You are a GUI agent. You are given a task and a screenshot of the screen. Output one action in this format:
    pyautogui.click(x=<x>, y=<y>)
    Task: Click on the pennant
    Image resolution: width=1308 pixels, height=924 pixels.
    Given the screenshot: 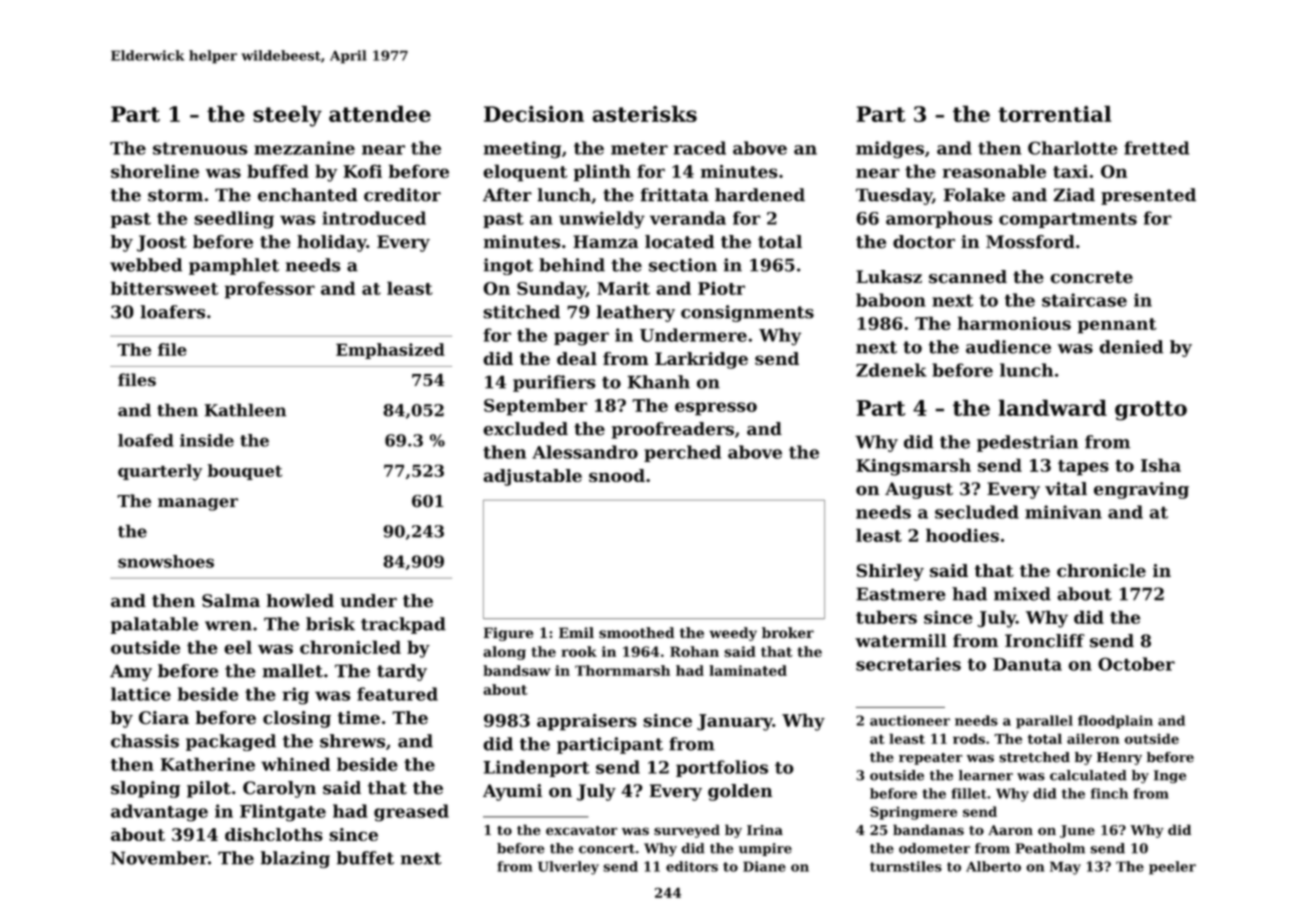 What is the action you would take?
    pyautogui.click(x=1117, y=326)
